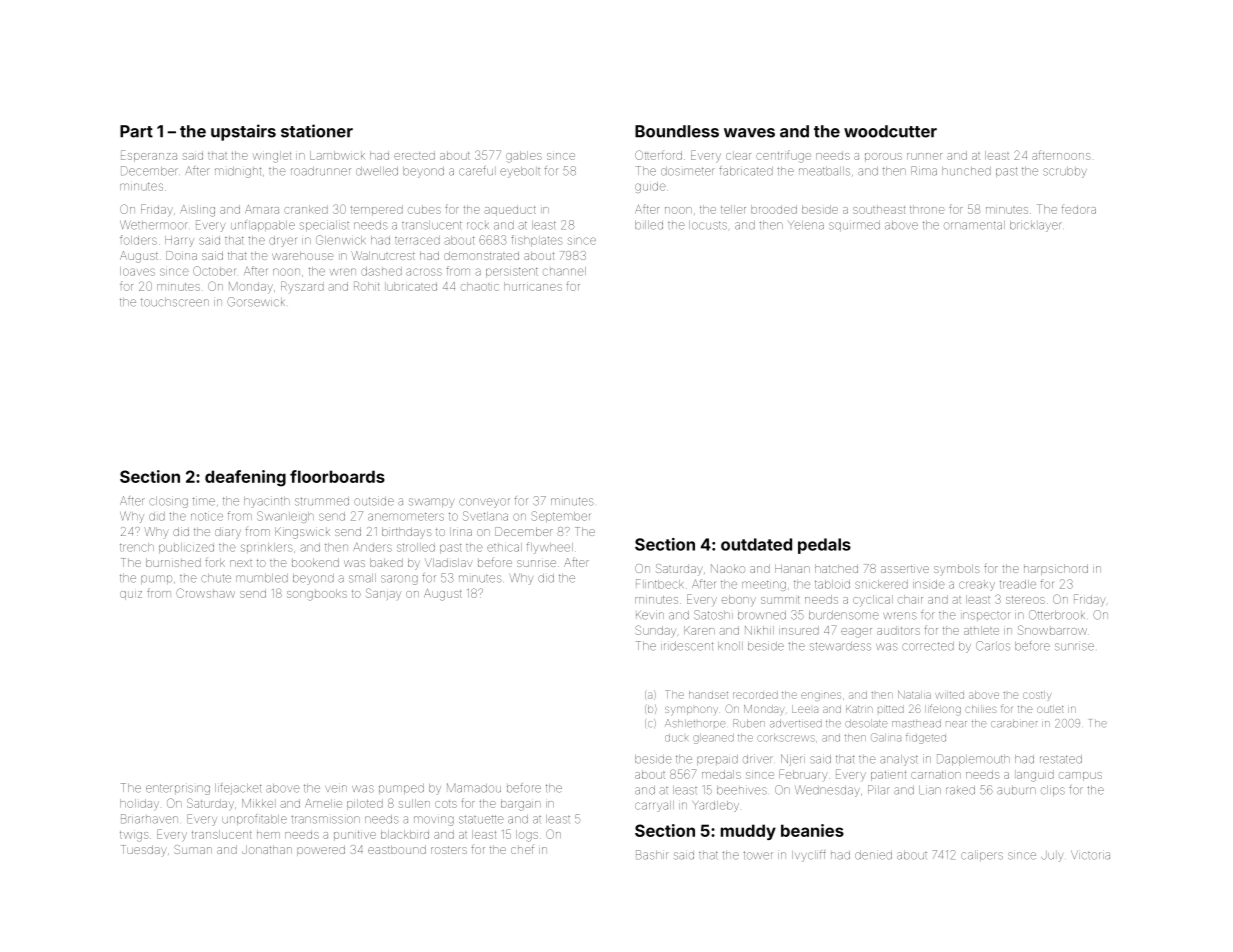 Image resolution: width=1233 pixels, height=952 pixels. I want to click on squirmed, so click(854, 225).
